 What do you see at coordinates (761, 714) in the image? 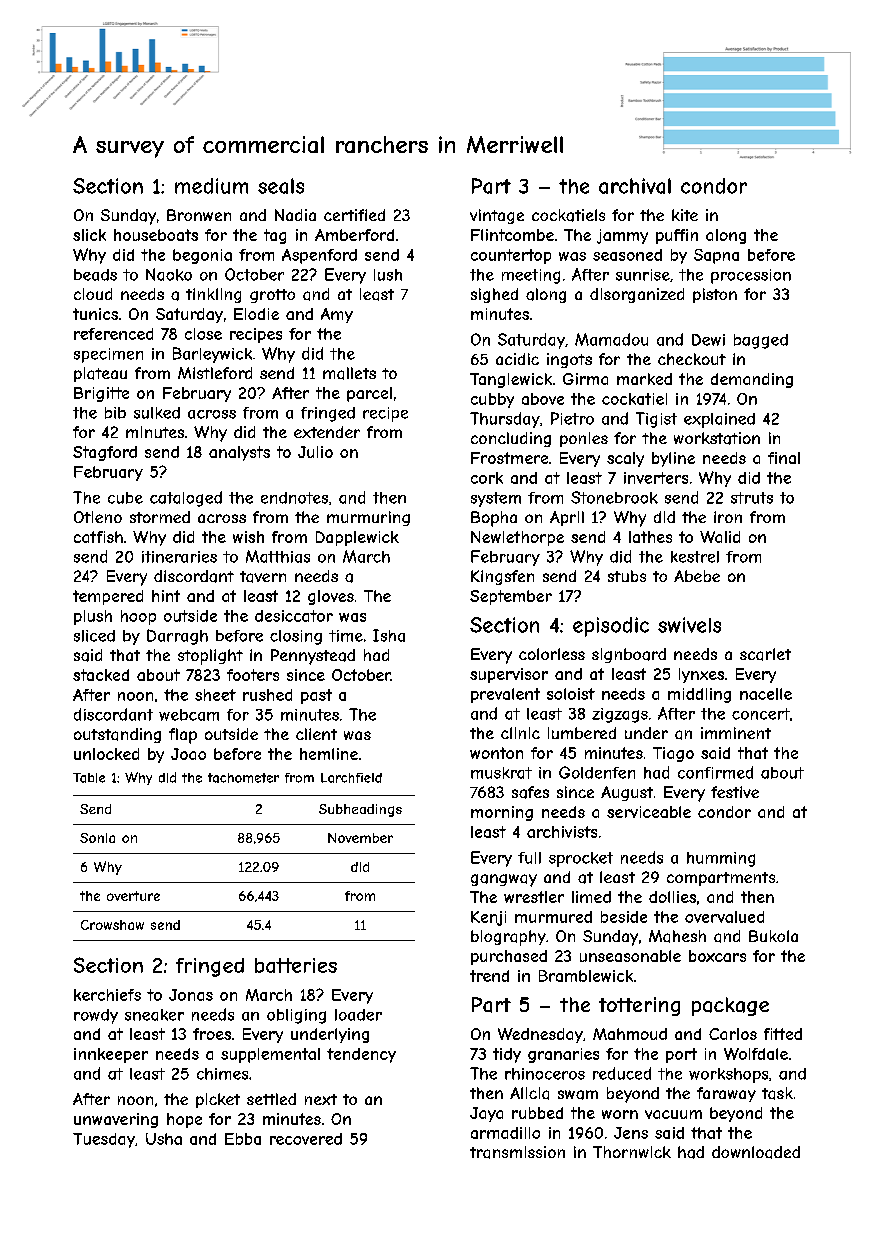
I see `concert` at bounding box center [761, 714].
